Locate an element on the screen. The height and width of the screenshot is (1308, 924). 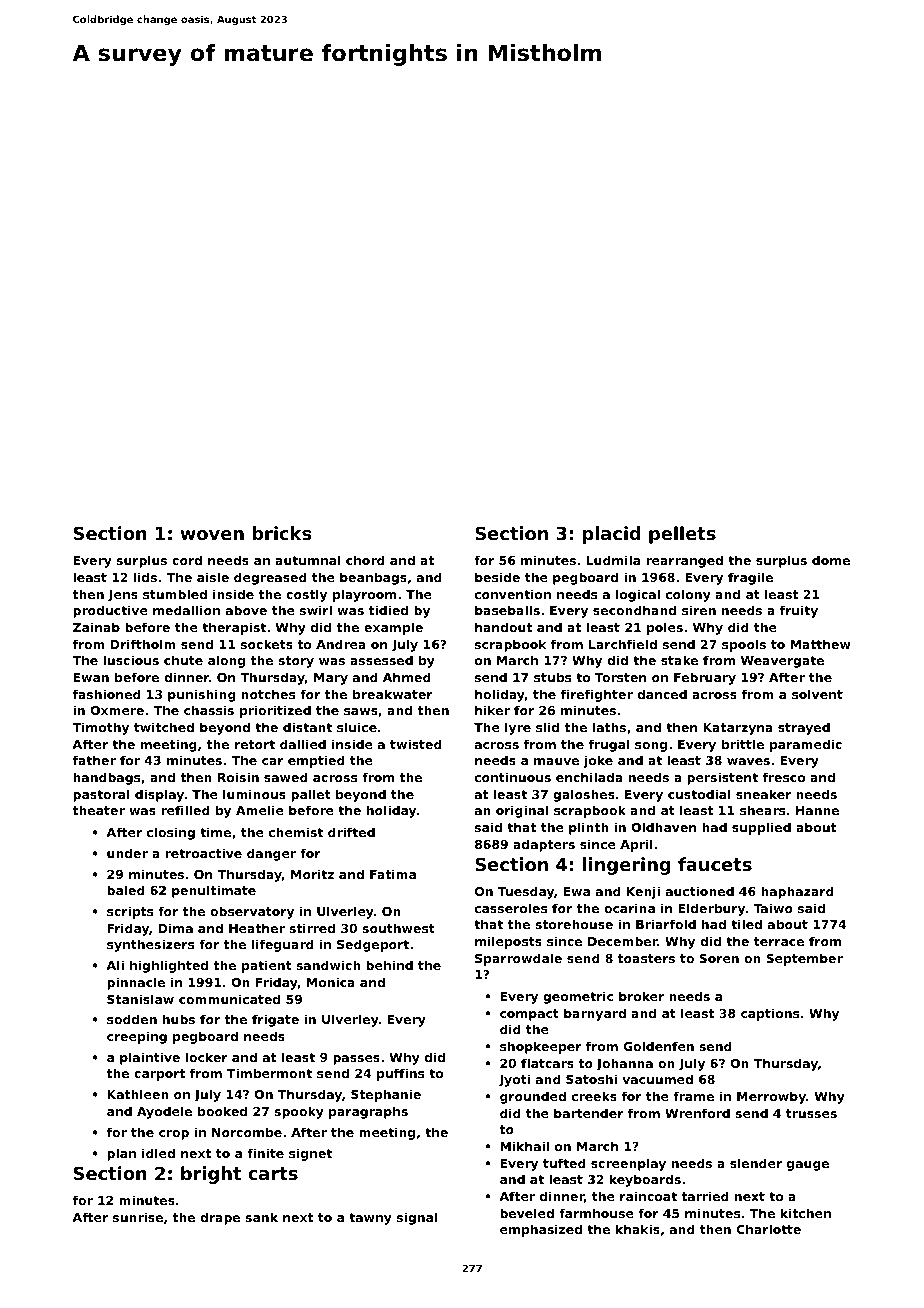
puffins is located at coordinates (400, 1074).
